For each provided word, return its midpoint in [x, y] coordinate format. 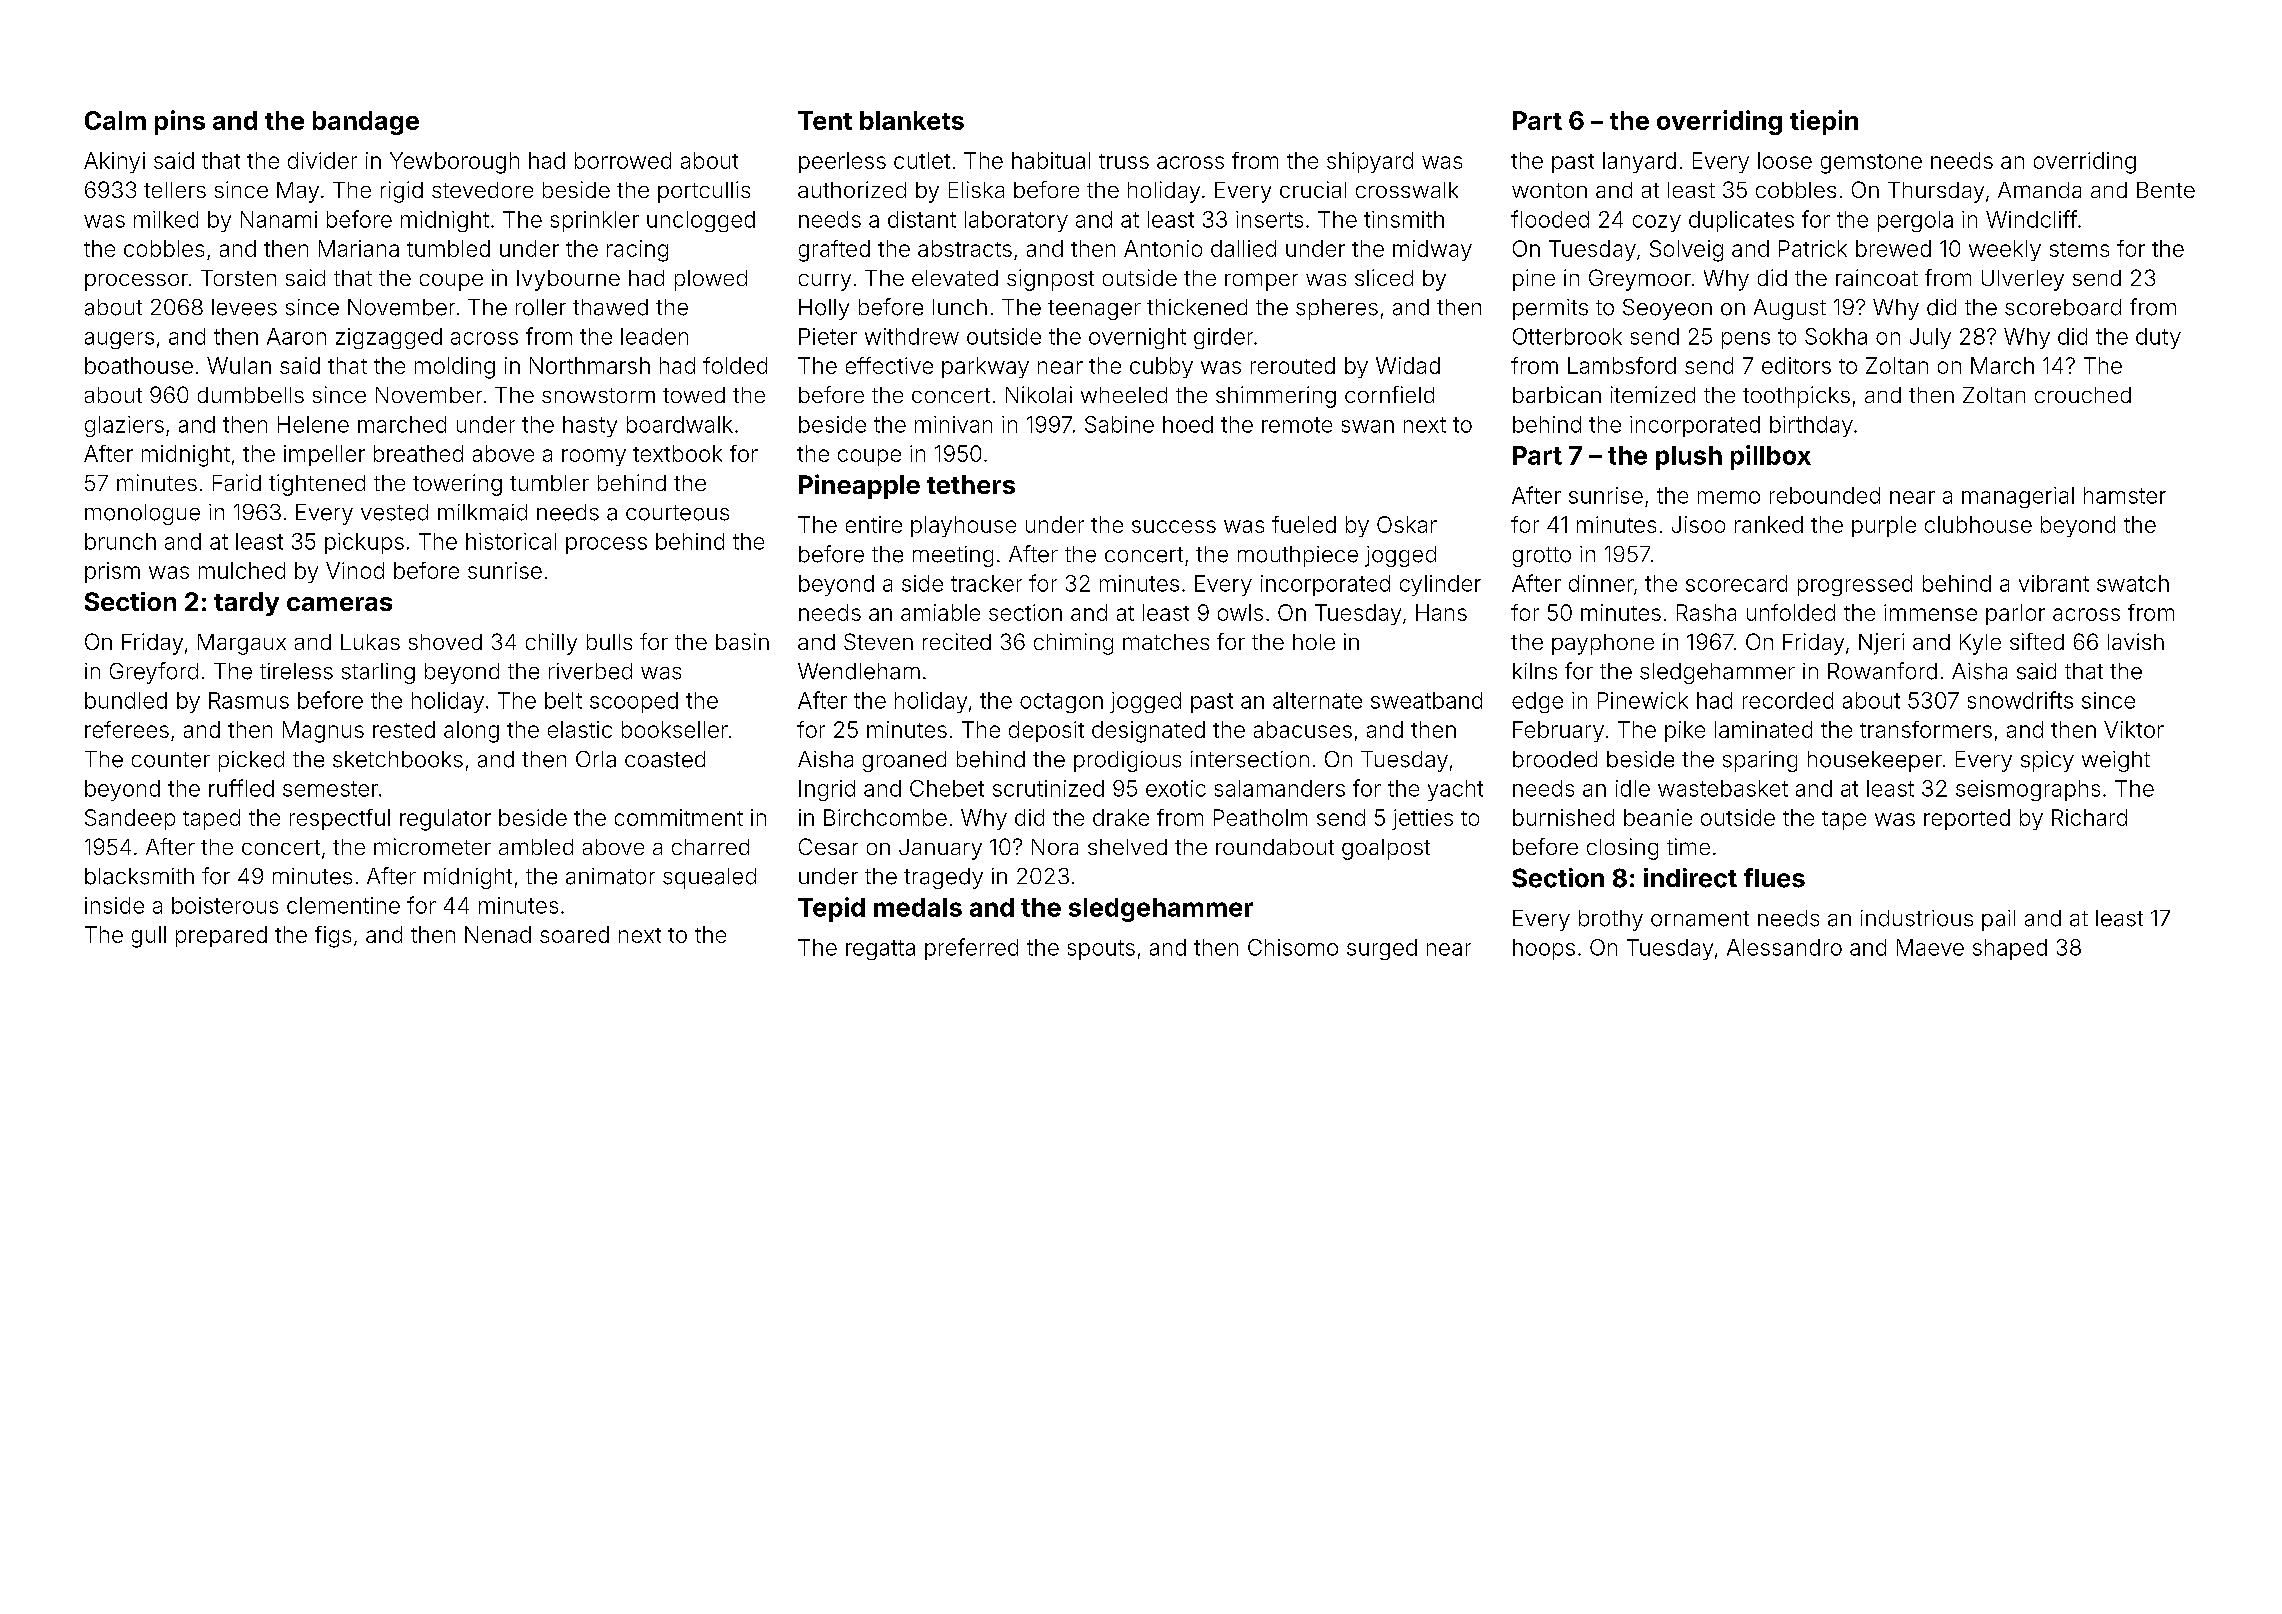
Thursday [1936, 192]
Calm [115, 120]
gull [149, 937]
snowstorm [598, 395]
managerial [2018, 497]
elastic [580, 729]
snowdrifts [2020, 700]
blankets [912, 120]
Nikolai [1039, 394]
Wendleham [859, 671]
